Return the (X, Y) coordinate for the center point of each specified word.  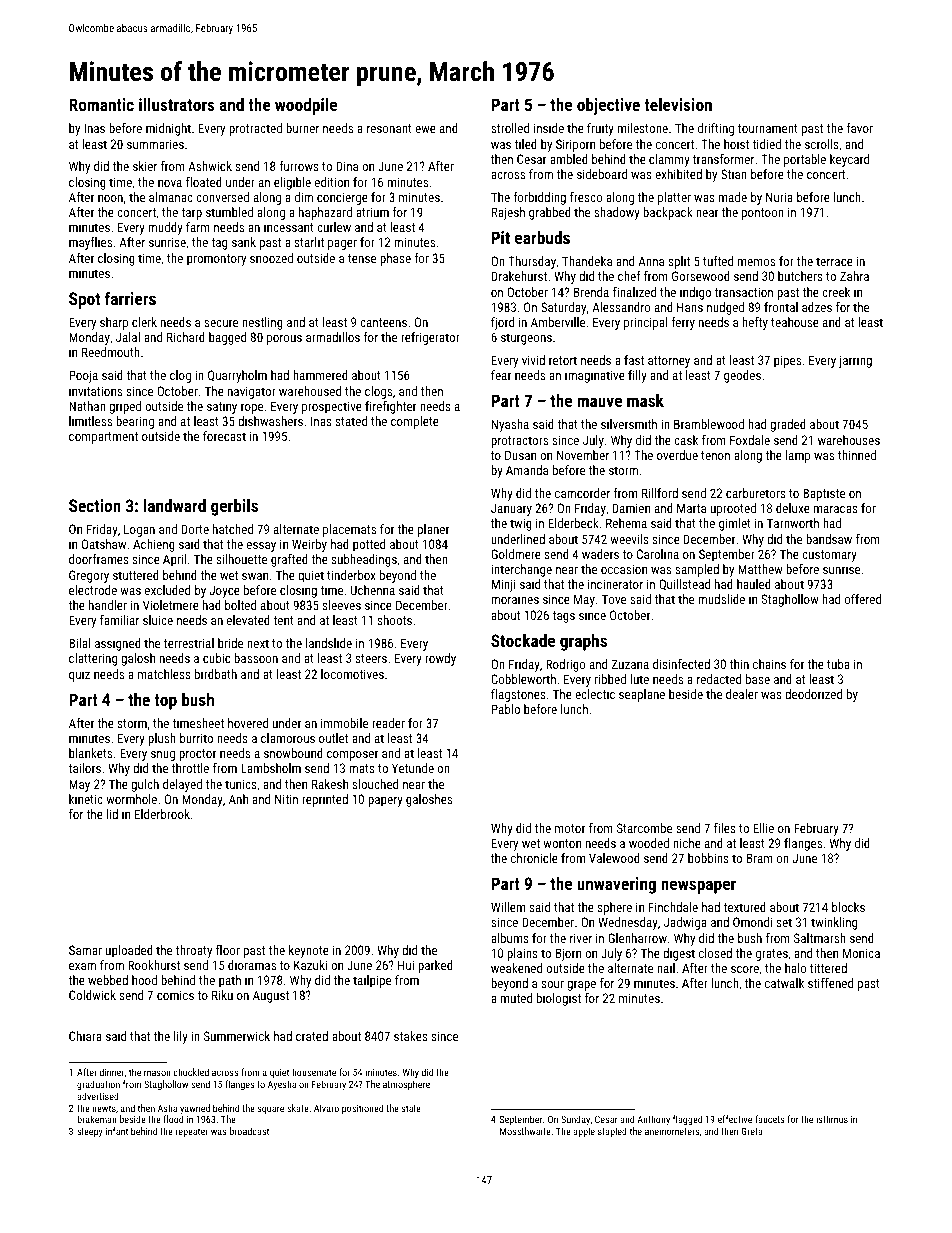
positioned (362, 1109)
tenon (715, 455)
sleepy (90, 1132)
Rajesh (508, 213)
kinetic (86, 799)
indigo (695, 293)
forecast (224, 436)
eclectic (595, 694)
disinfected (681, 664)
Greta (752, 1131)
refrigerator (430, 338)
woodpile (306, 106)
